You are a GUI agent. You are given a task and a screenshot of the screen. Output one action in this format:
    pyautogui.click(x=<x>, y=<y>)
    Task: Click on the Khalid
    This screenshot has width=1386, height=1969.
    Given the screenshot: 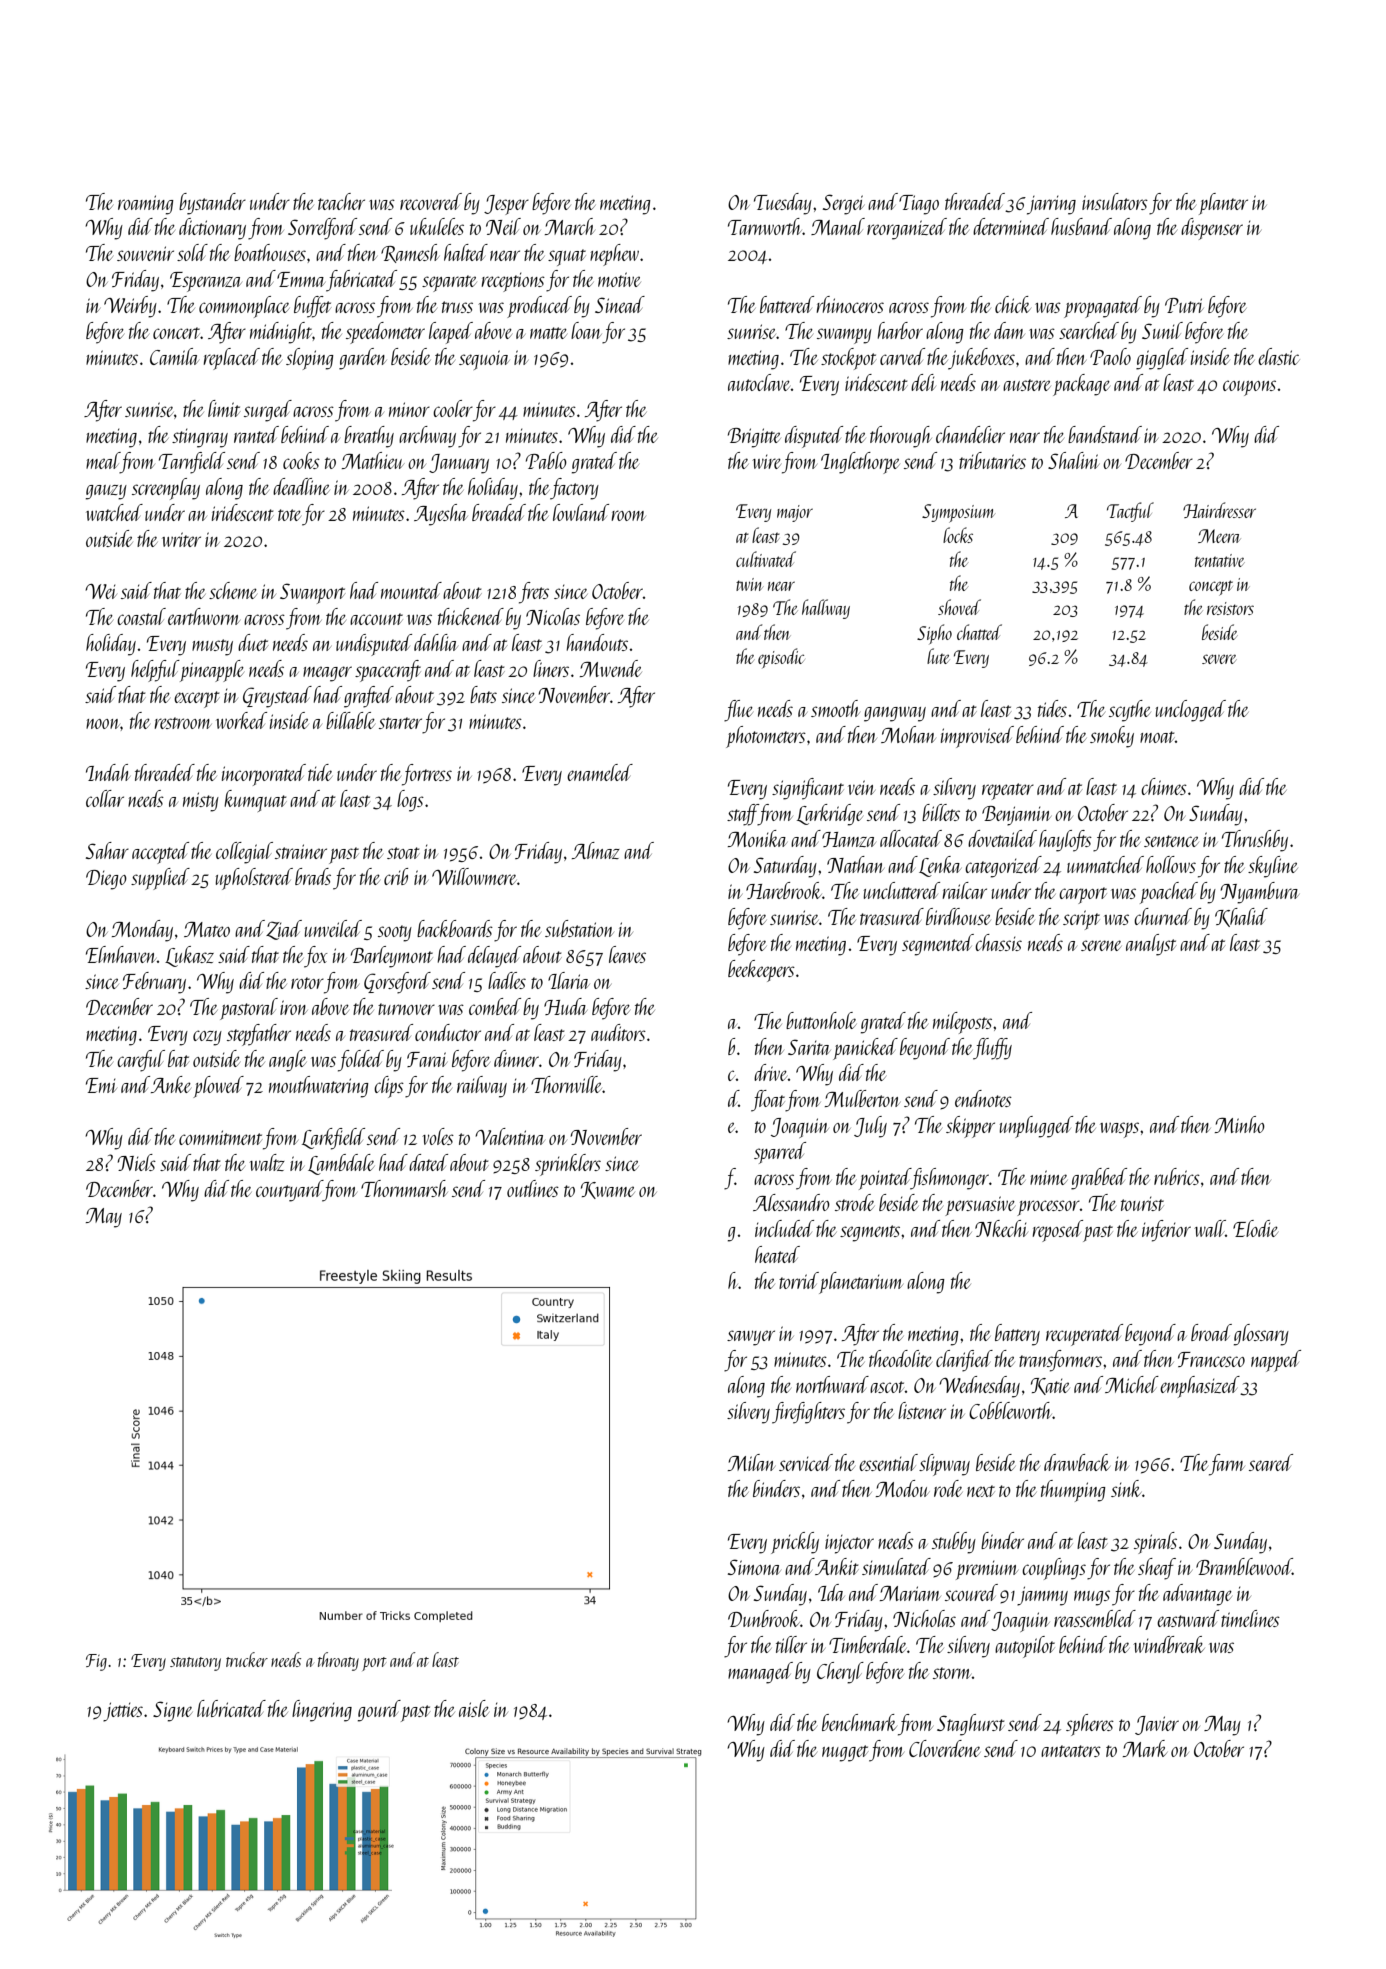 What is the action you would take?
    pyautogui.click(x=1241, y=917)
